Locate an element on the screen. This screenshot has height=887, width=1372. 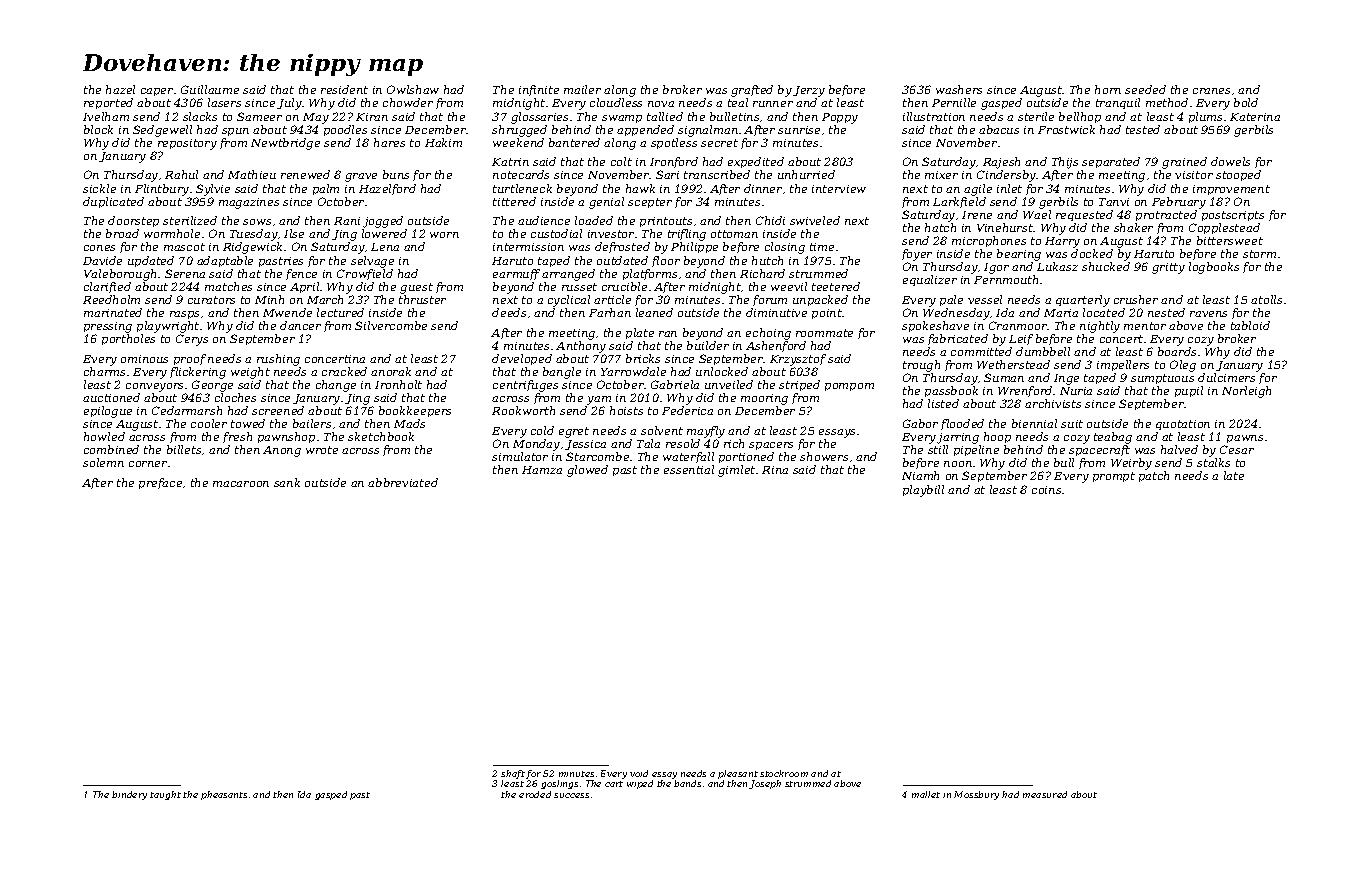
preface is located at coordinates (160, 483).
